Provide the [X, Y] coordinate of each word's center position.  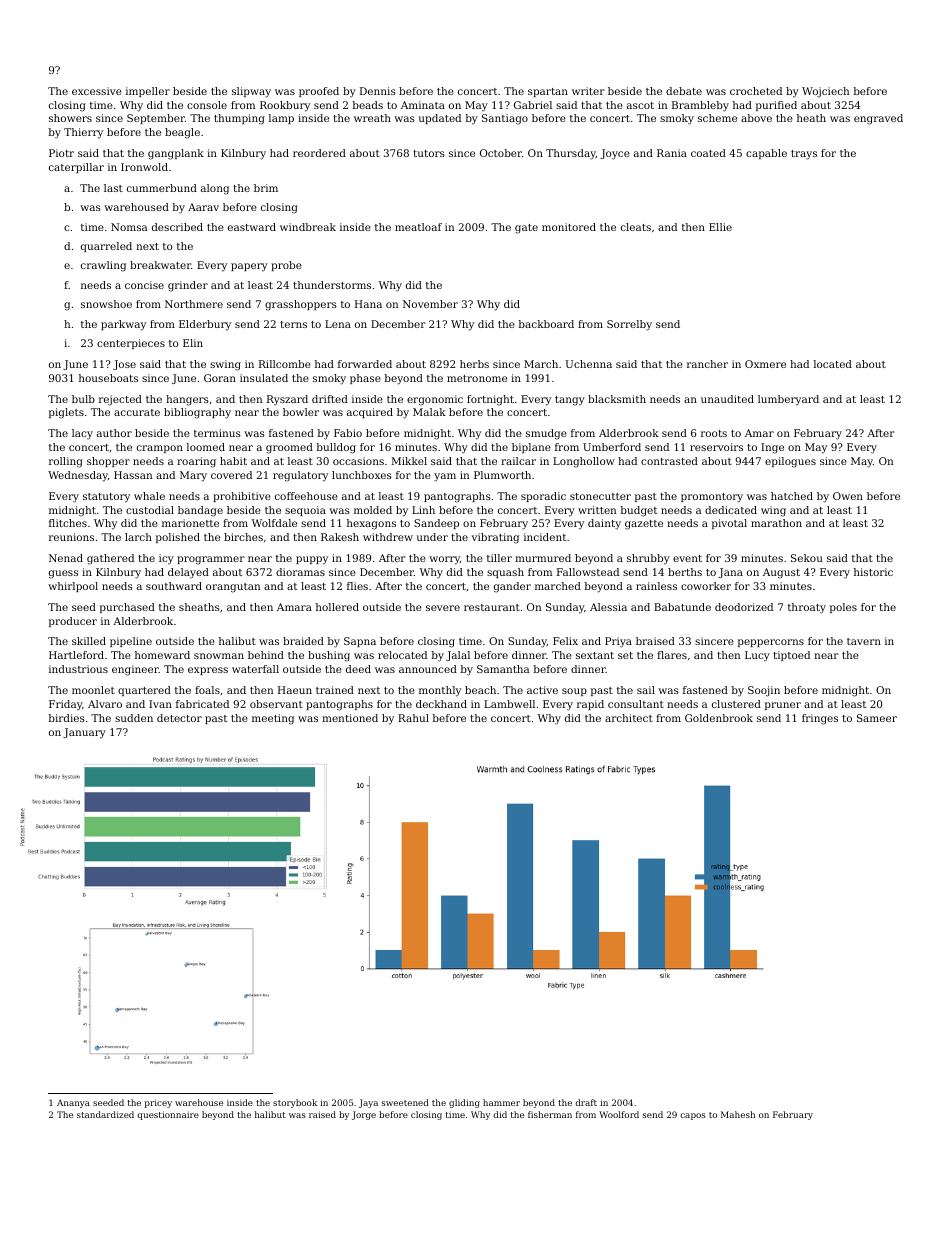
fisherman [550, 1114]
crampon [160, 449]
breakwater [160, 265]
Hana [368, 304]
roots [714, 433]
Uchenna [588, 364]
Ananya [73, 1103]
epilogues [790, 462]
